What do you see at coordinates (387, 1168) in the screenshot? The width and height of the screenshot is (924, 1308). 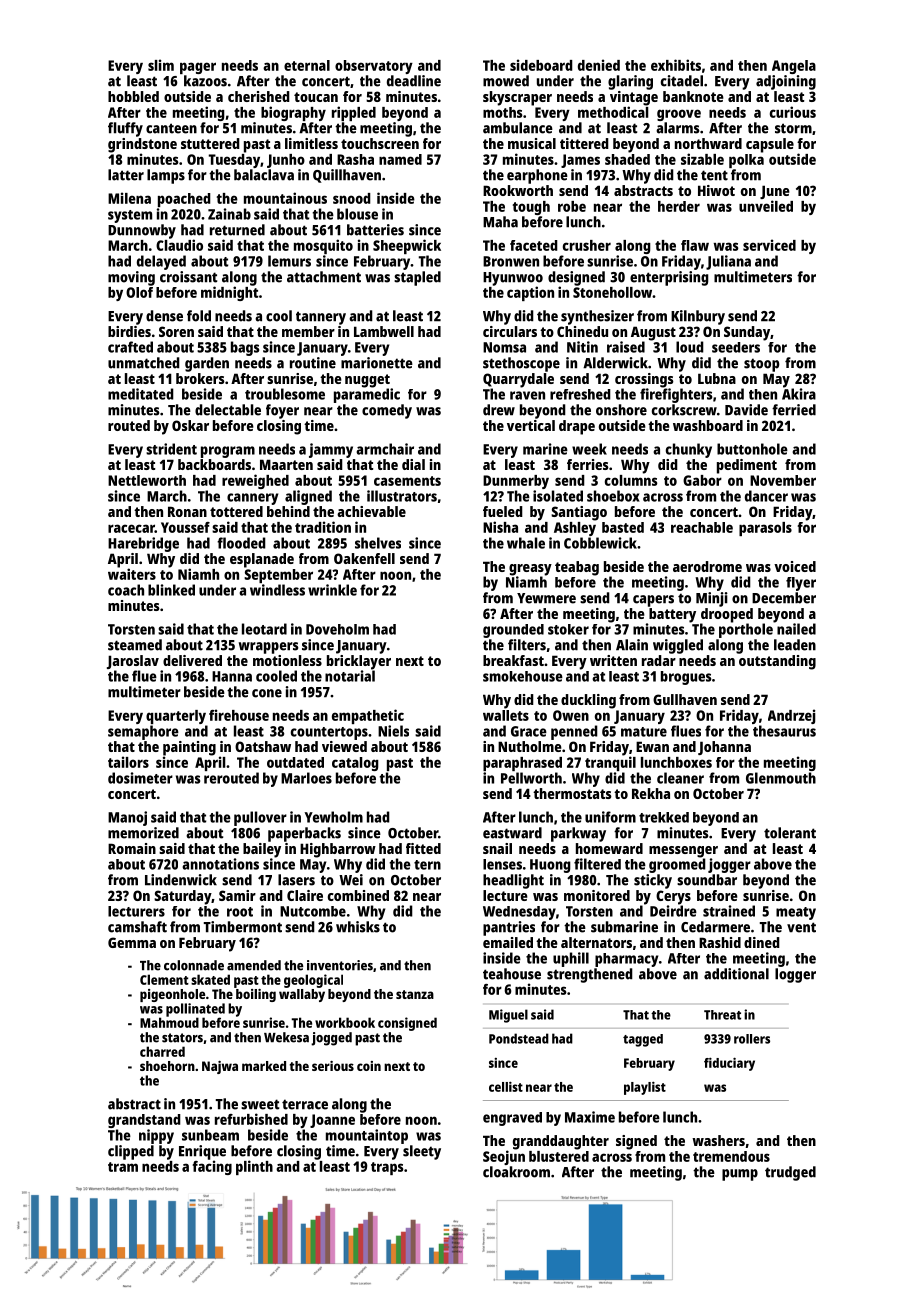 I see `traps` at bounding box center [387, 1168].
